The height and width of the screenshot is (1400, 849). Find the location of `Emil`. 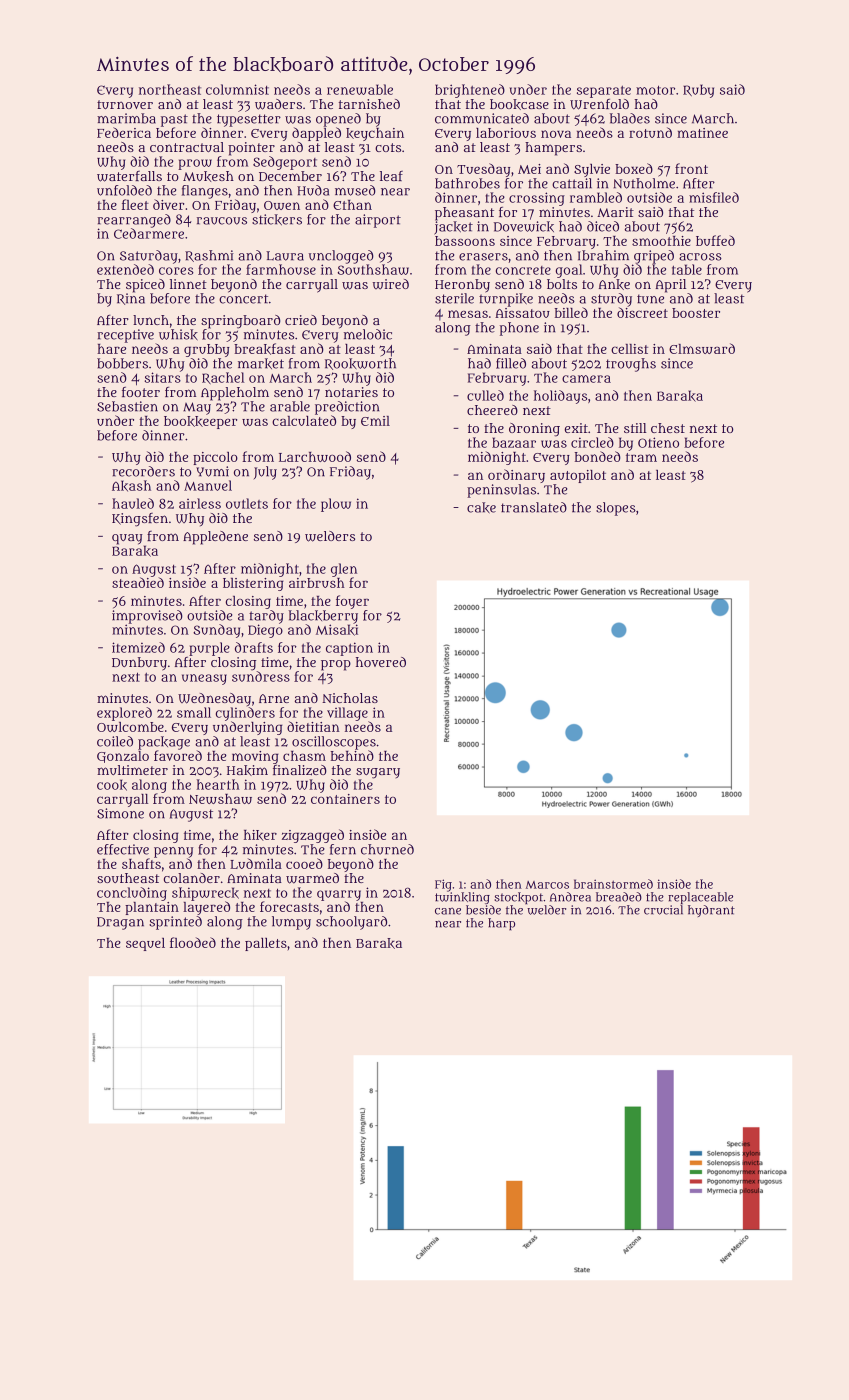

Emil is located at coordinates (375, 421).
